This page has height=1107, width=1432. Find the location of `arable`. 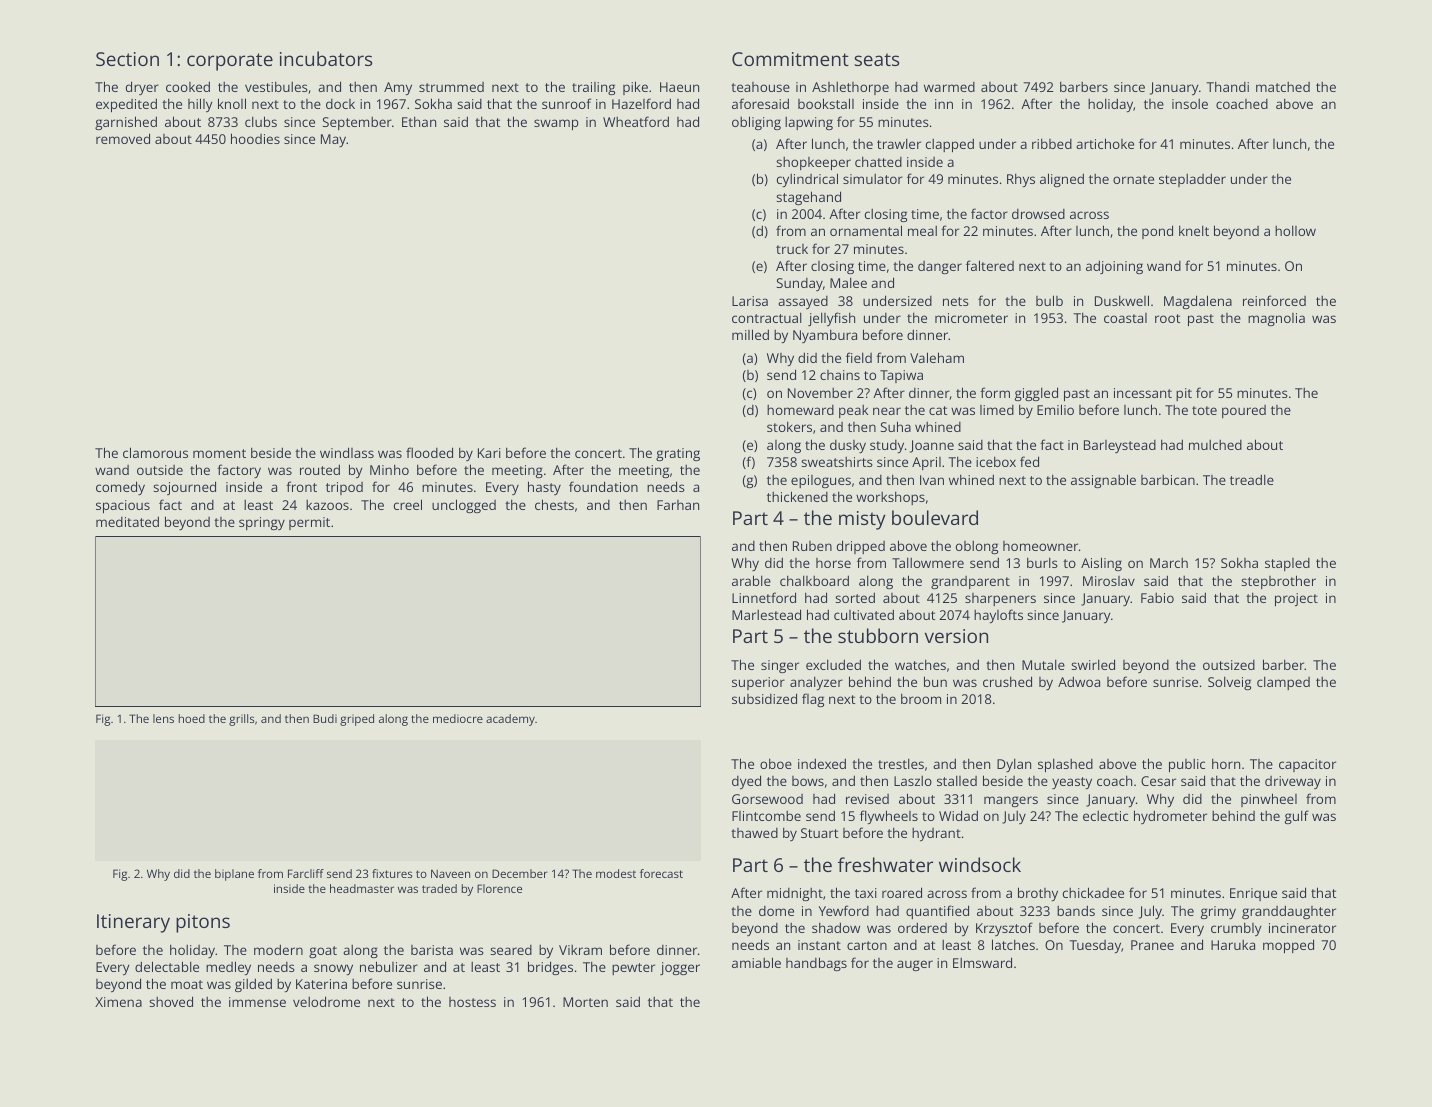

arable is located at coordinates (751, 580).
